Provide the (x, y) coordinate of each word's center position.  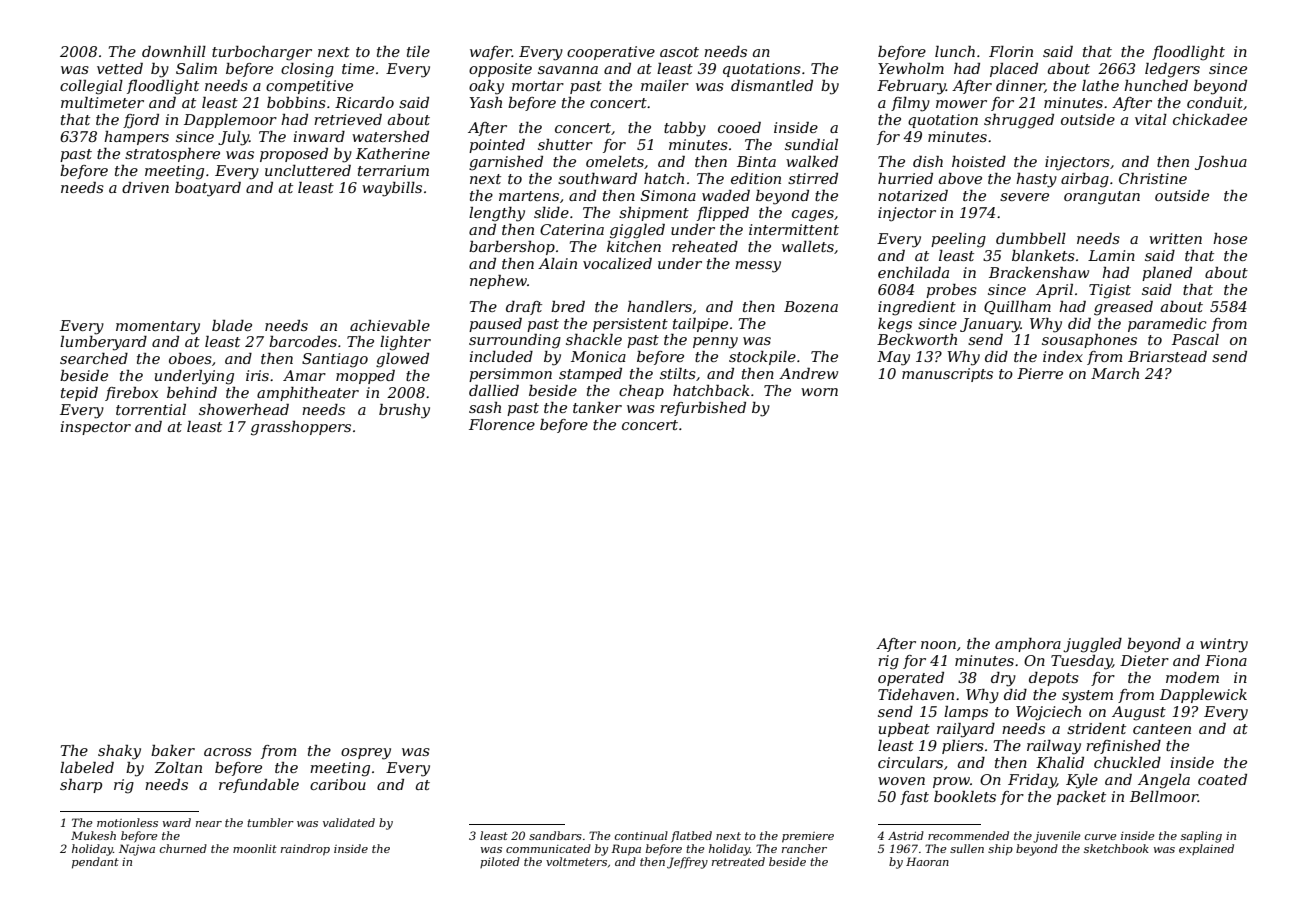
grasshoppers (301, 428)
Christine (1153, 178)
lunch (955, 51)
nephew (498, 282)
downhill (174, 51)
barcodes (303, 341)
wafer (491, 53)
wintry (1224, 645)
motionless (127, 822)
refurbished (703, 409)
